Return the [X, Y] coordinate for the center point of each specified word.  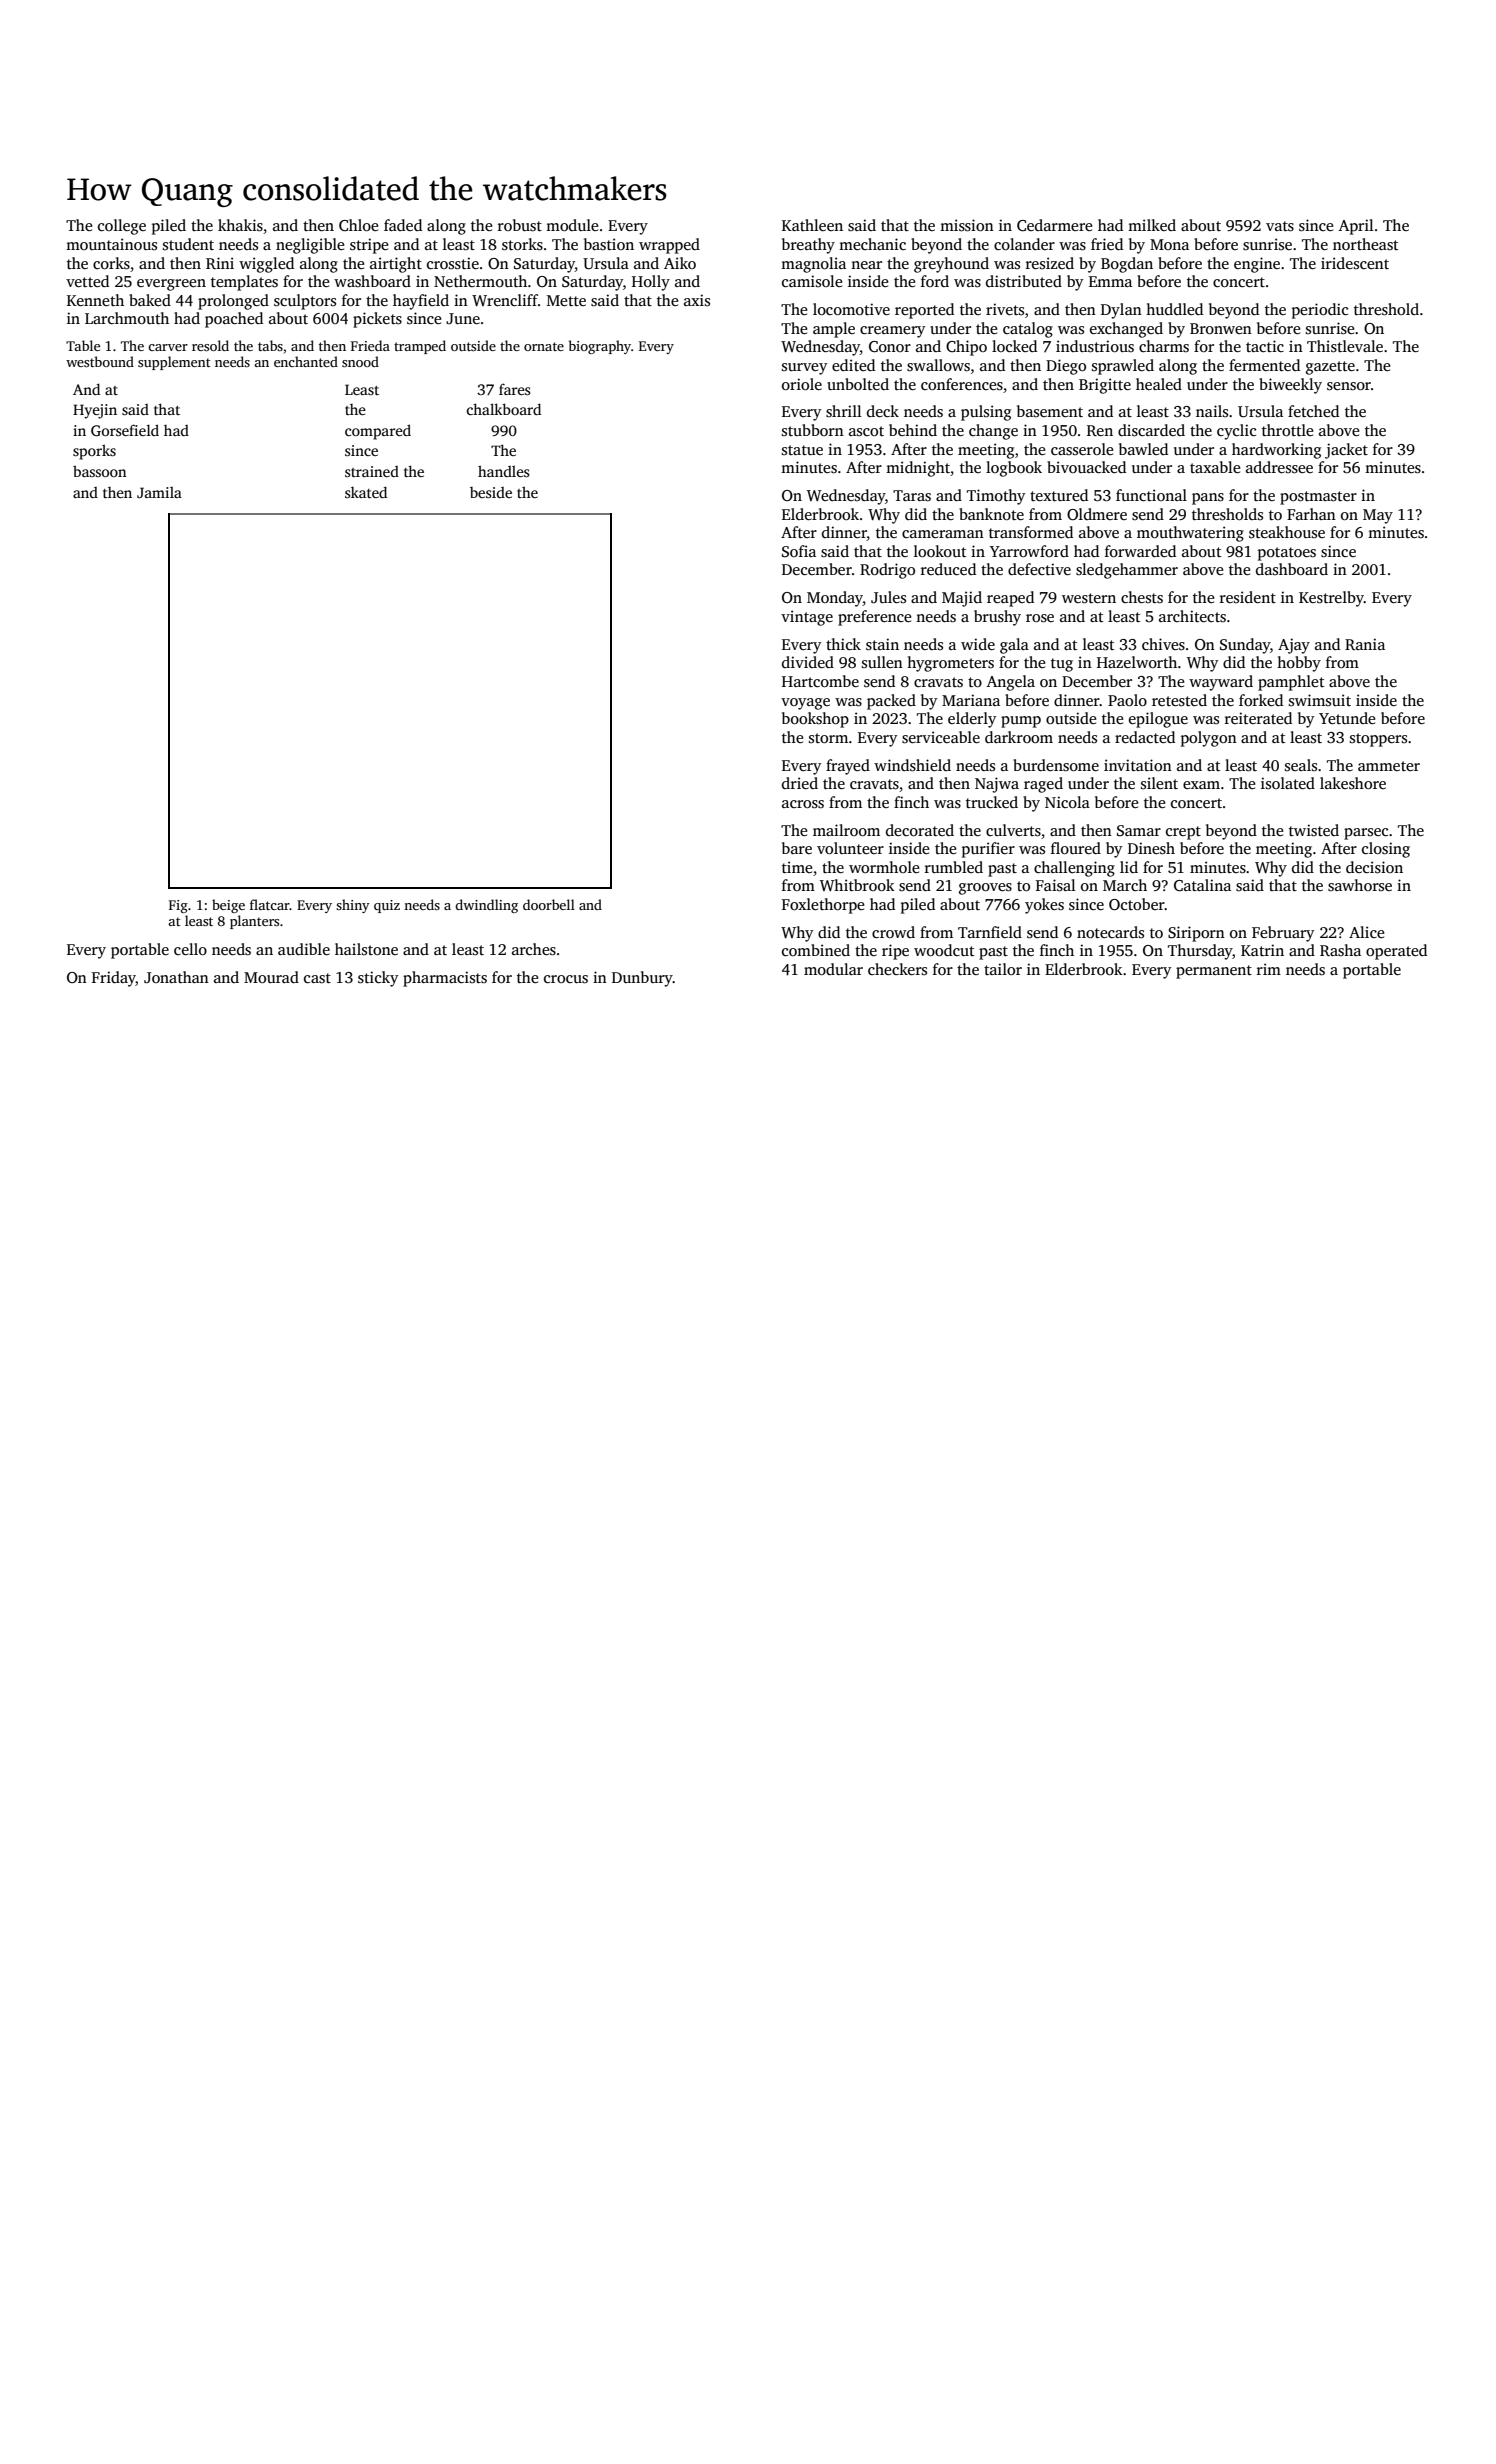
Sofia [799, 551]
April [1356, 227]
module [572, 225]
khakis [240, 225]
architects [1192, 616]
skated [366, 492]
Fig [178, 906]
